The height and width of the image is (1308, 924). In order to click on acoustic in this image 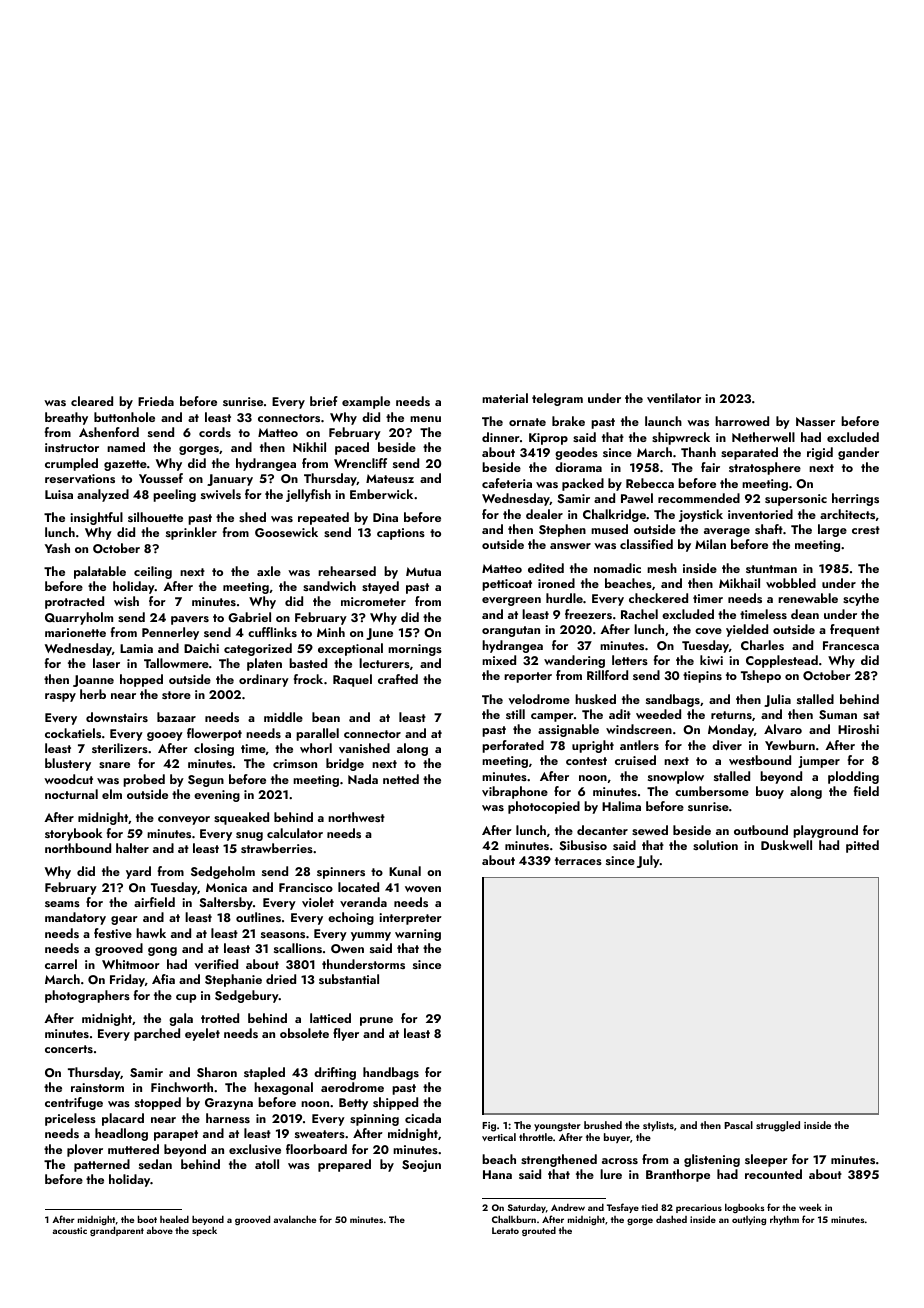, I will do `click(70, 1230)`.
